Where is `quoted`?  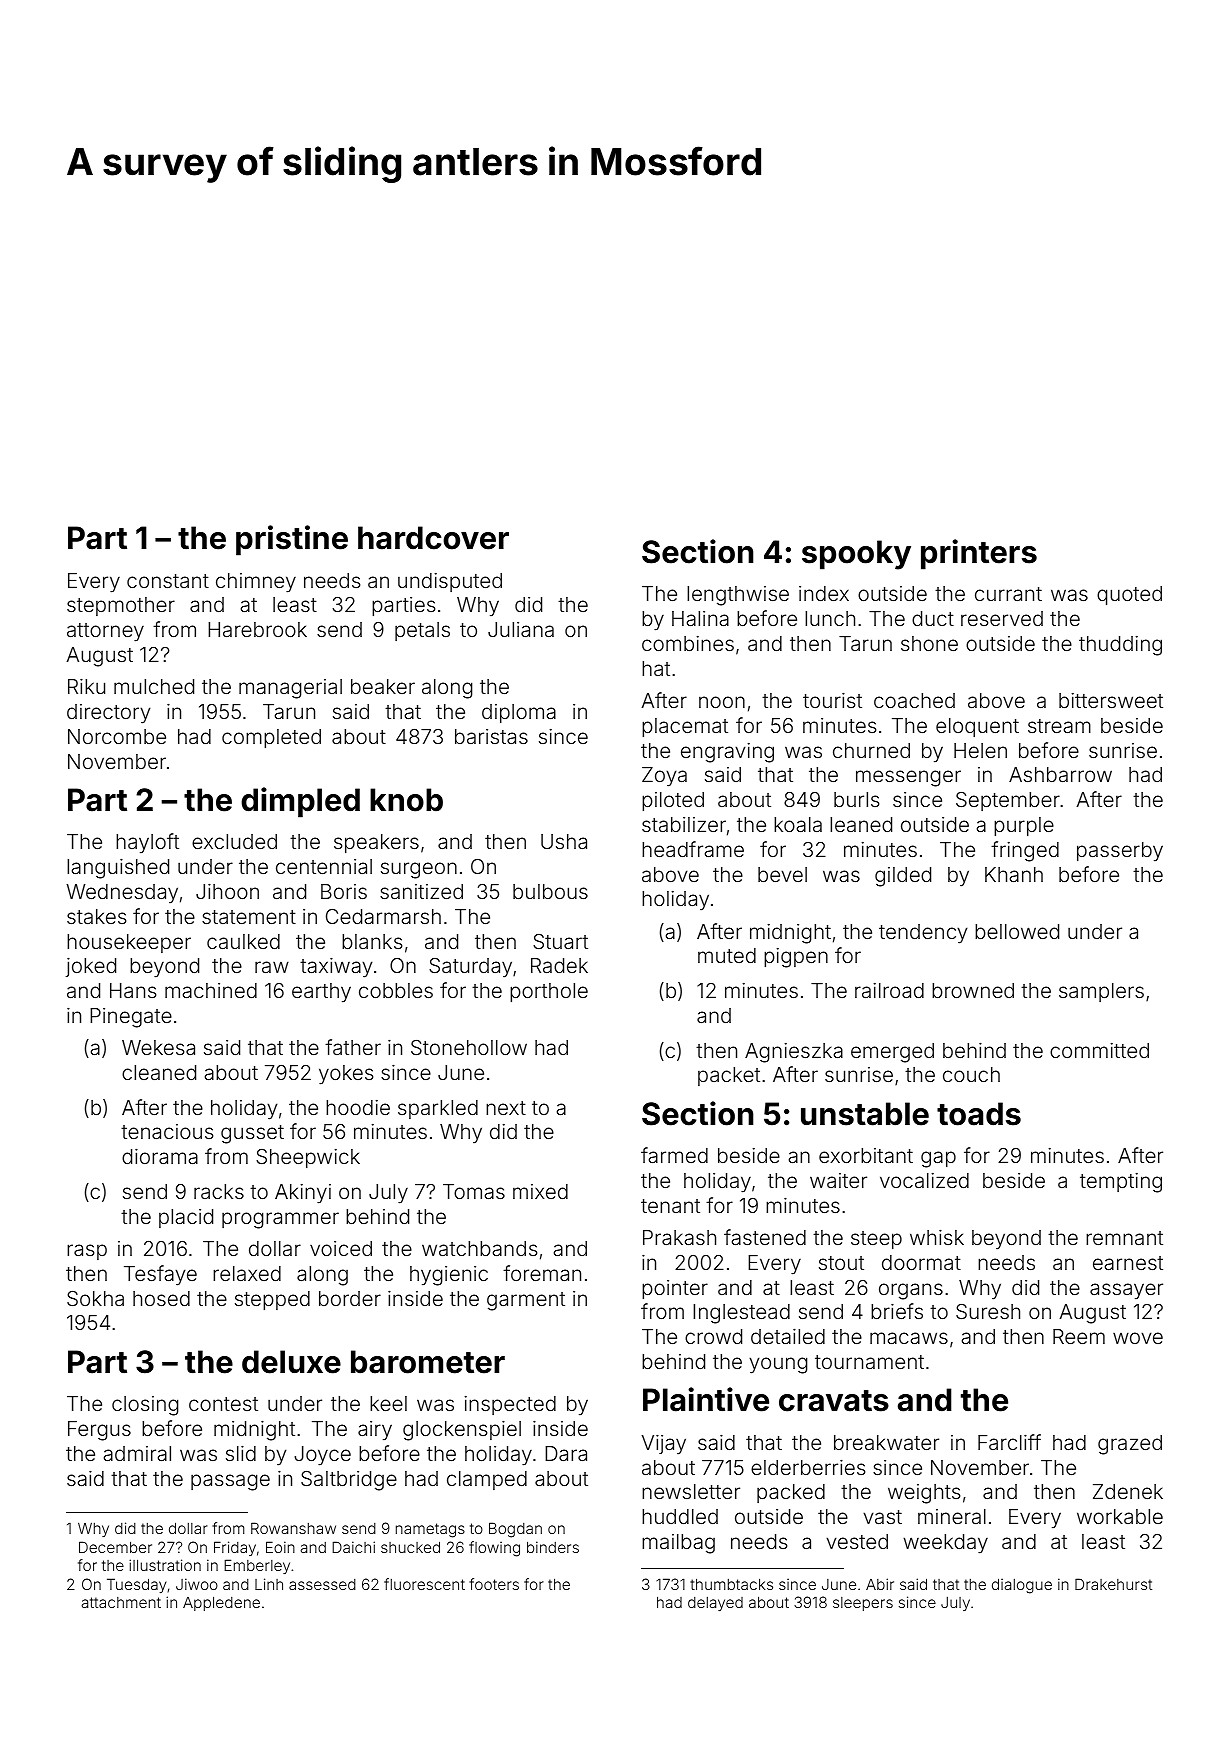 quoted is located at coordinates (1129, 595).
